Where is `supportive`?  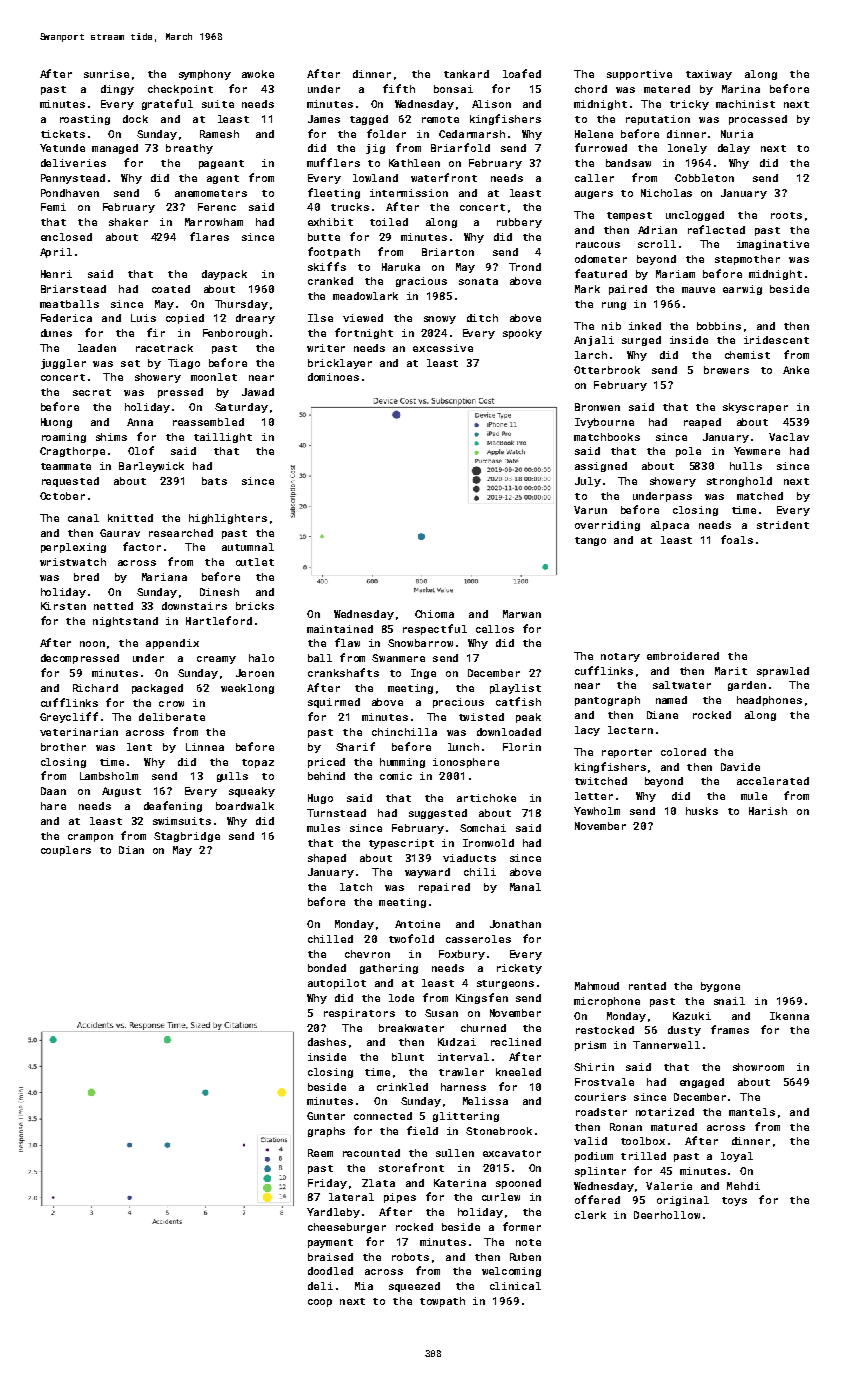 supportive is located at coordinates (639, 75).
